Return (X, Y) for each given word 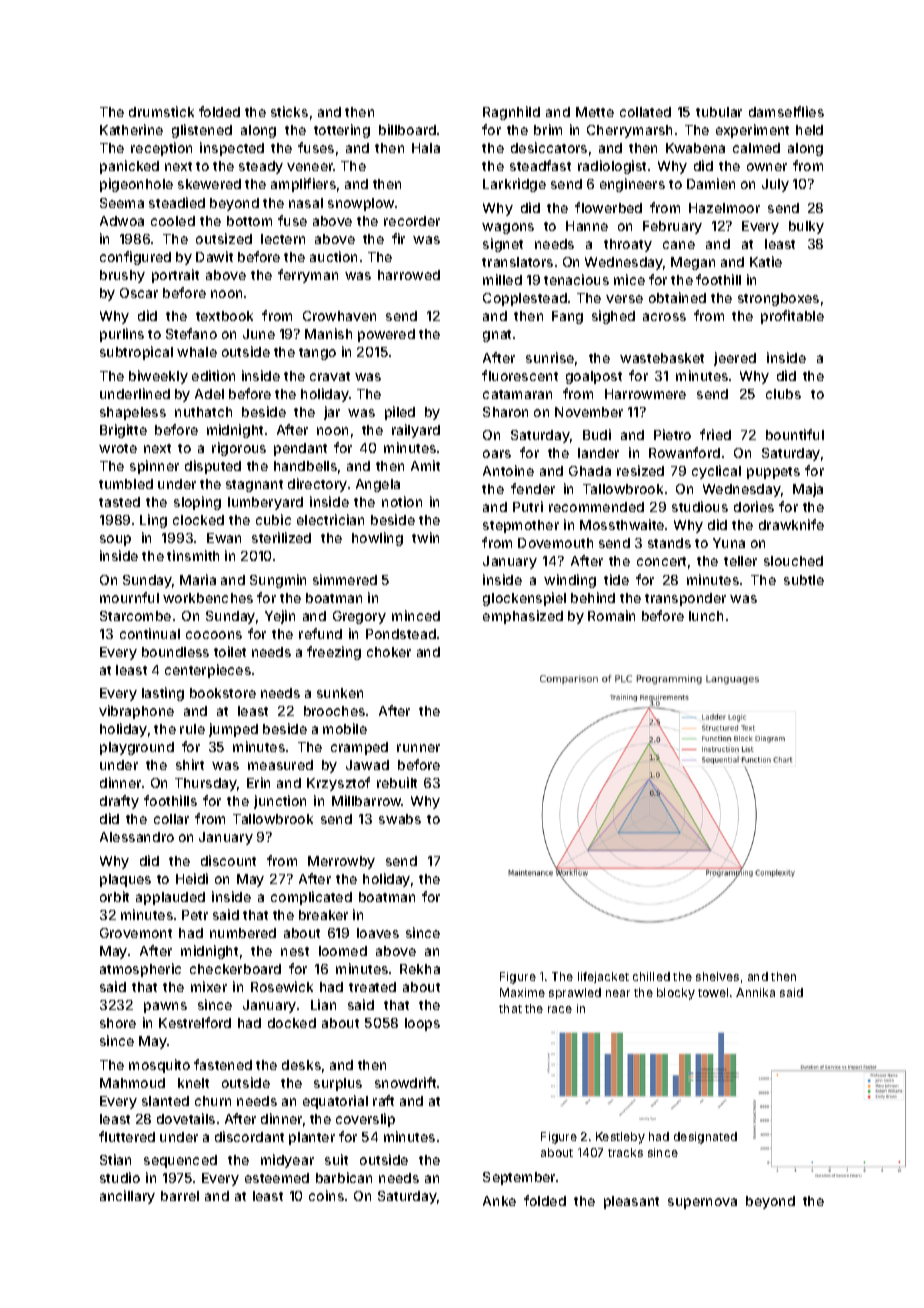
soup (115, 540)
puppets (773, 473)
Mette (595, 112)
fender (533, 488)
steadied (177, 202)
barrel (180, 1196)
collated (645, 112)
